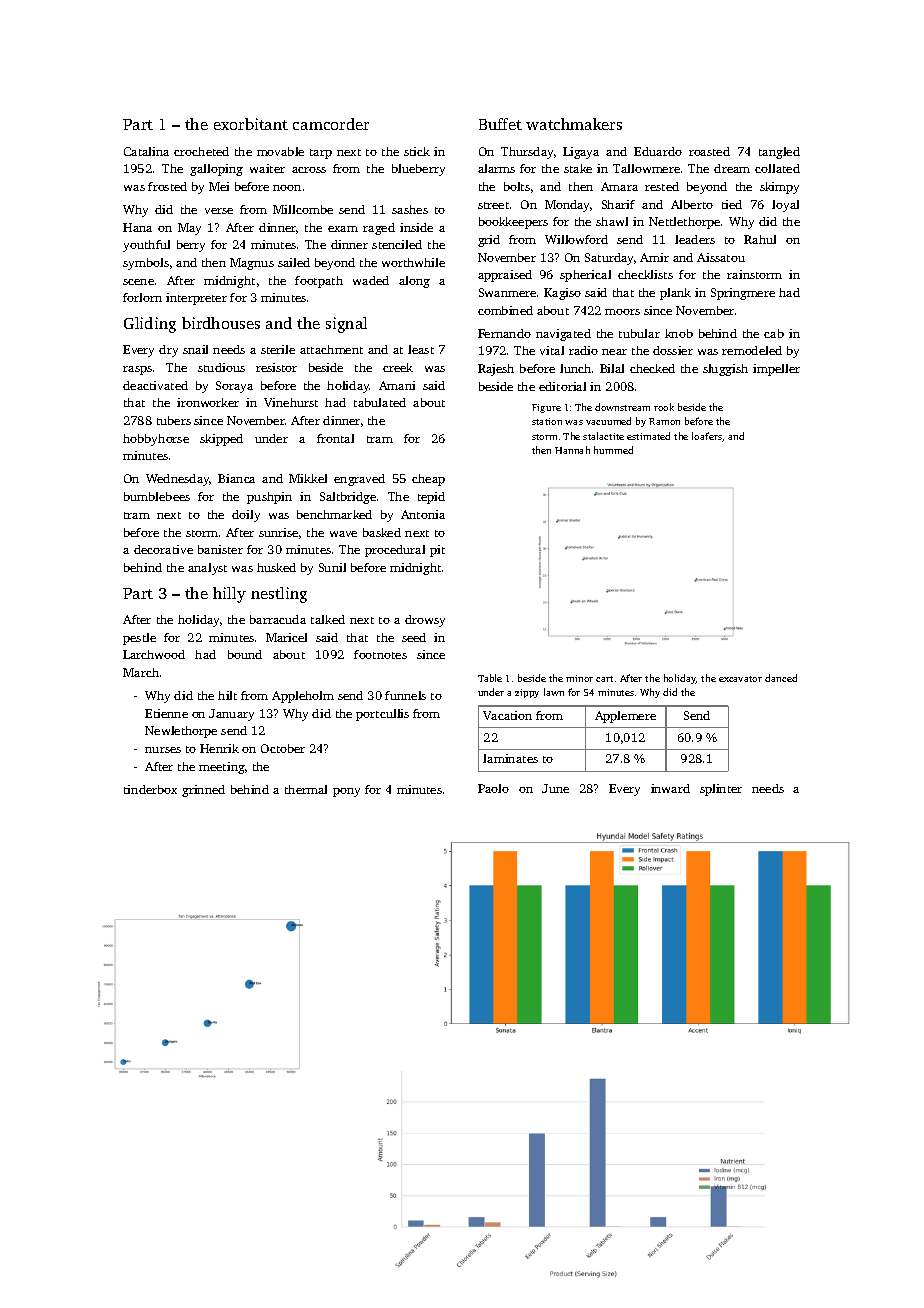 Image resolution: width=924 pixels, height=1308 pixels. I want to click on Paolo, so click(493, 788).
